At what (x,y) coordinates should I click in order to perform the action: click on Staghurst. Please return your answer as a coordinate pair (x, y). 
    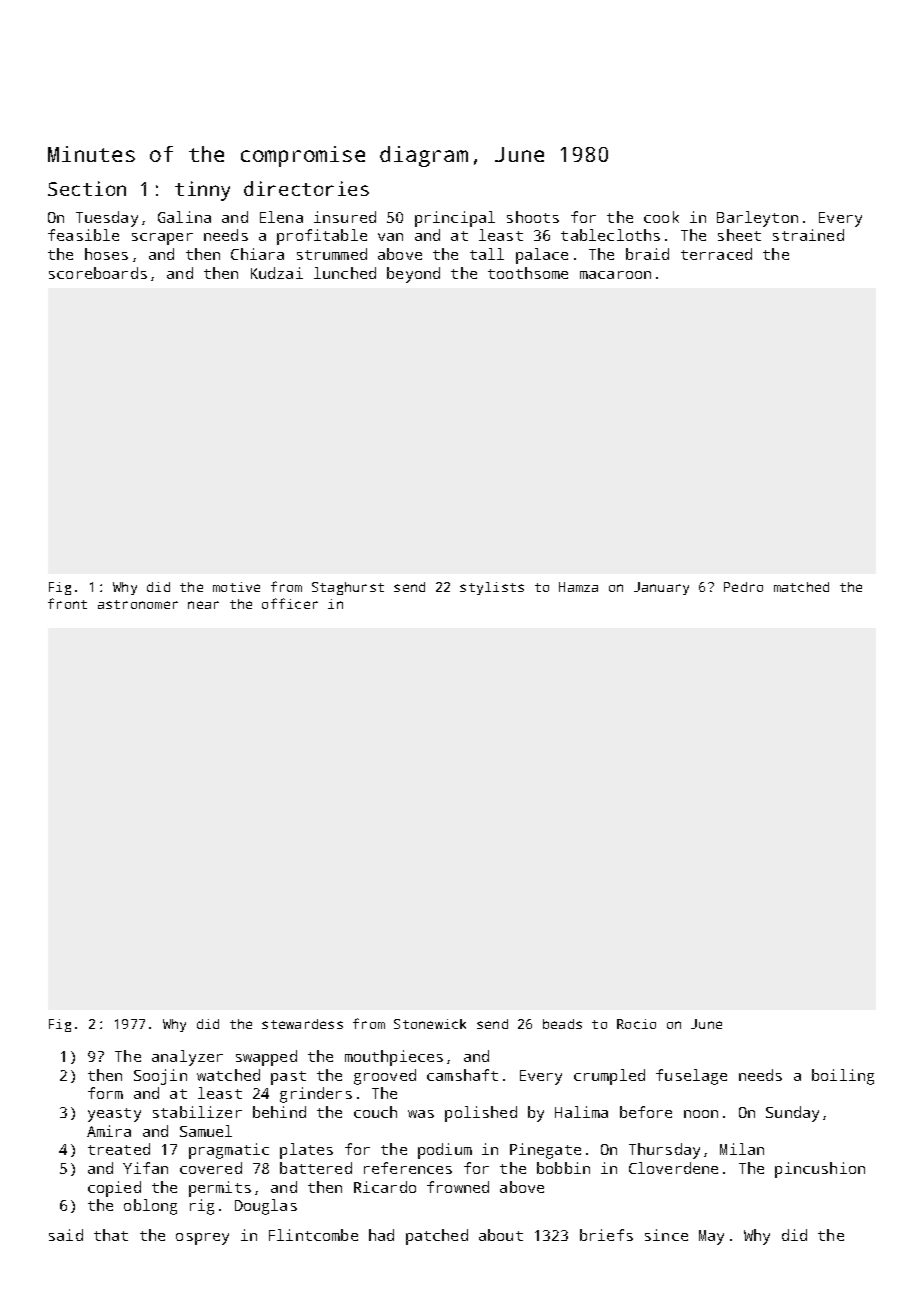
    Looking at the image, I should click on (348, 588).
